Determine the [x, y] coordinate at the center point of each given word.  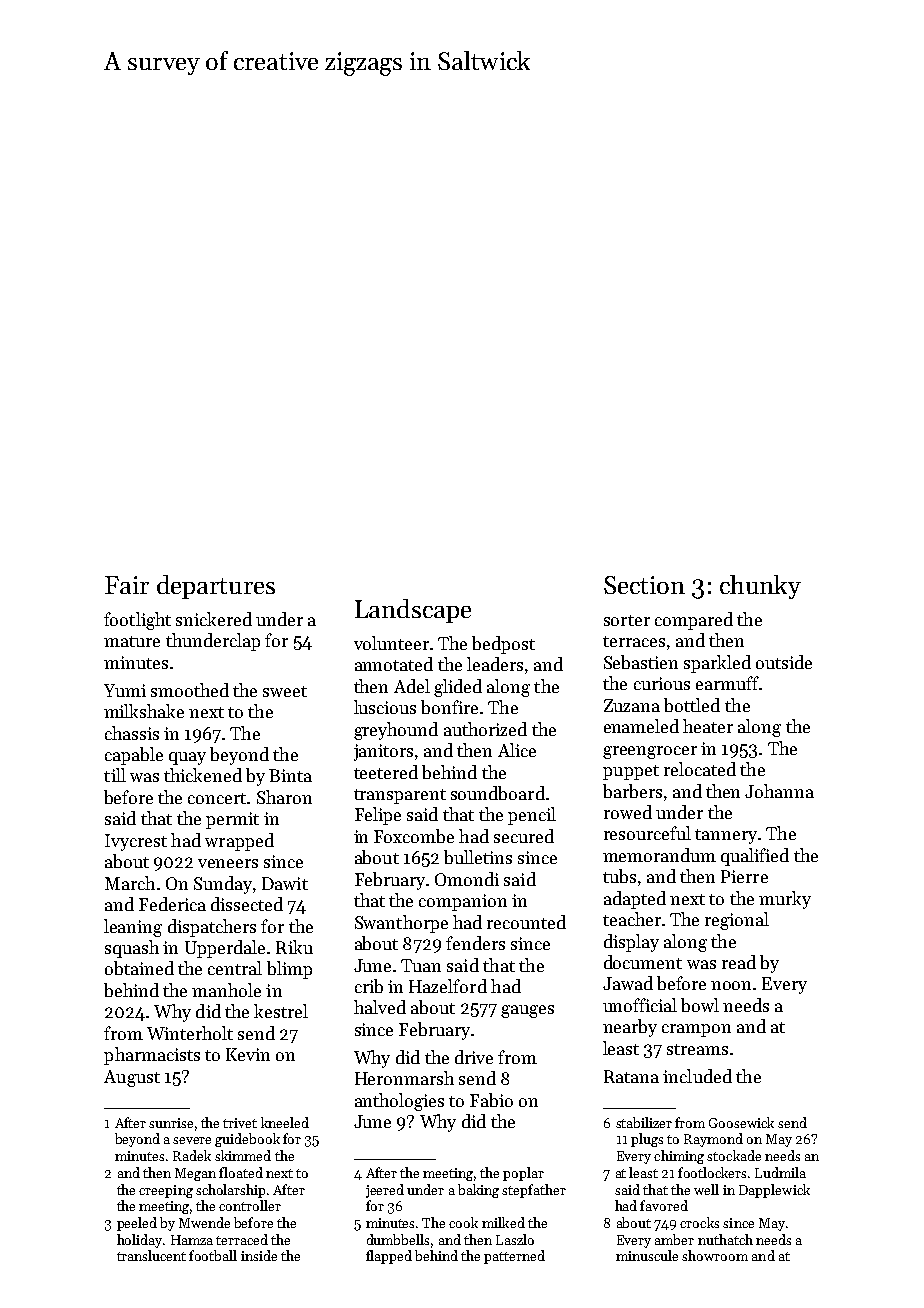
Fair [127, 585]
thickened [203, 775]
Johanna [779, 791]
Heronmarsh [404, 1078]
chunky [760, 587]
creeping [166, 1191]
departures [216, 587]
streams [697, 1049]
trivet [240, 1123]
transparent [400, 796]
